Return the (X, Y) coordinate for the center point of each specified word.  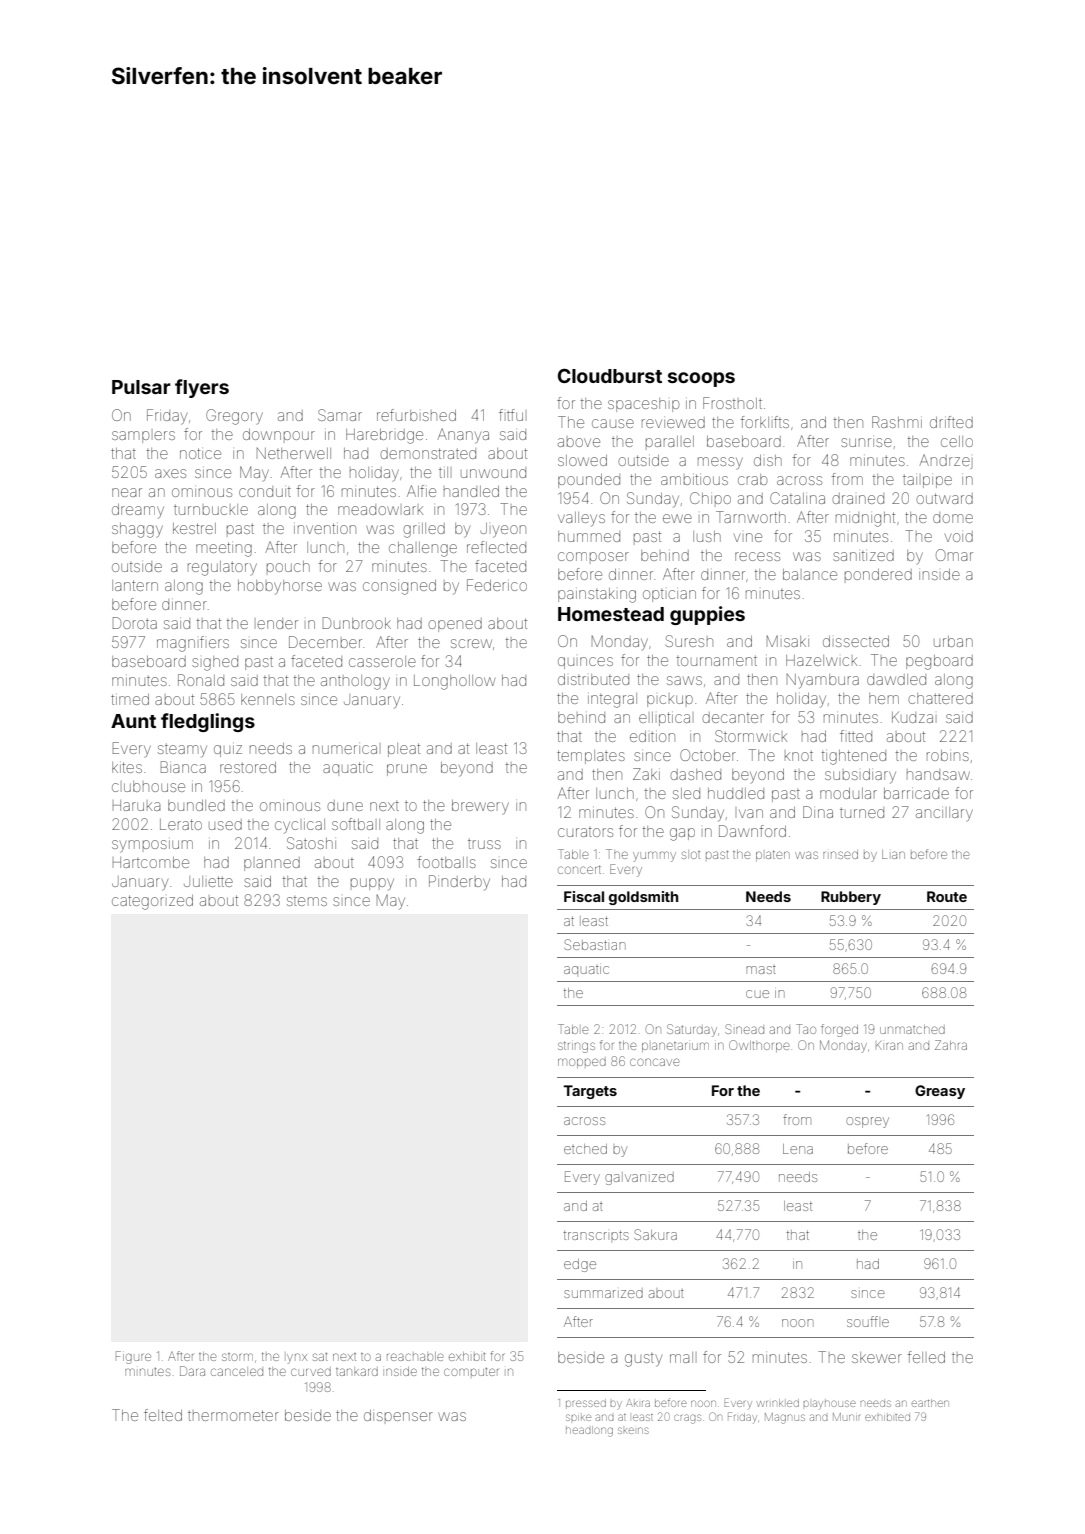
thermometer (233, 1415)
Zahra (951, 1045)
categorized (152, 902)
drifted (951, 422)
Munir (846, 1417)
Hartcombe (151, 862)
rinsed (840, 854)
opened (455, 625)
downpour (279, 434)
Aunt (133, 721)
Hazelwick (821, 660)
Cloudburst (610, 376)
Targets (590, 1092)
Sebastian (595, 944)
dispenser (398, 1415)
